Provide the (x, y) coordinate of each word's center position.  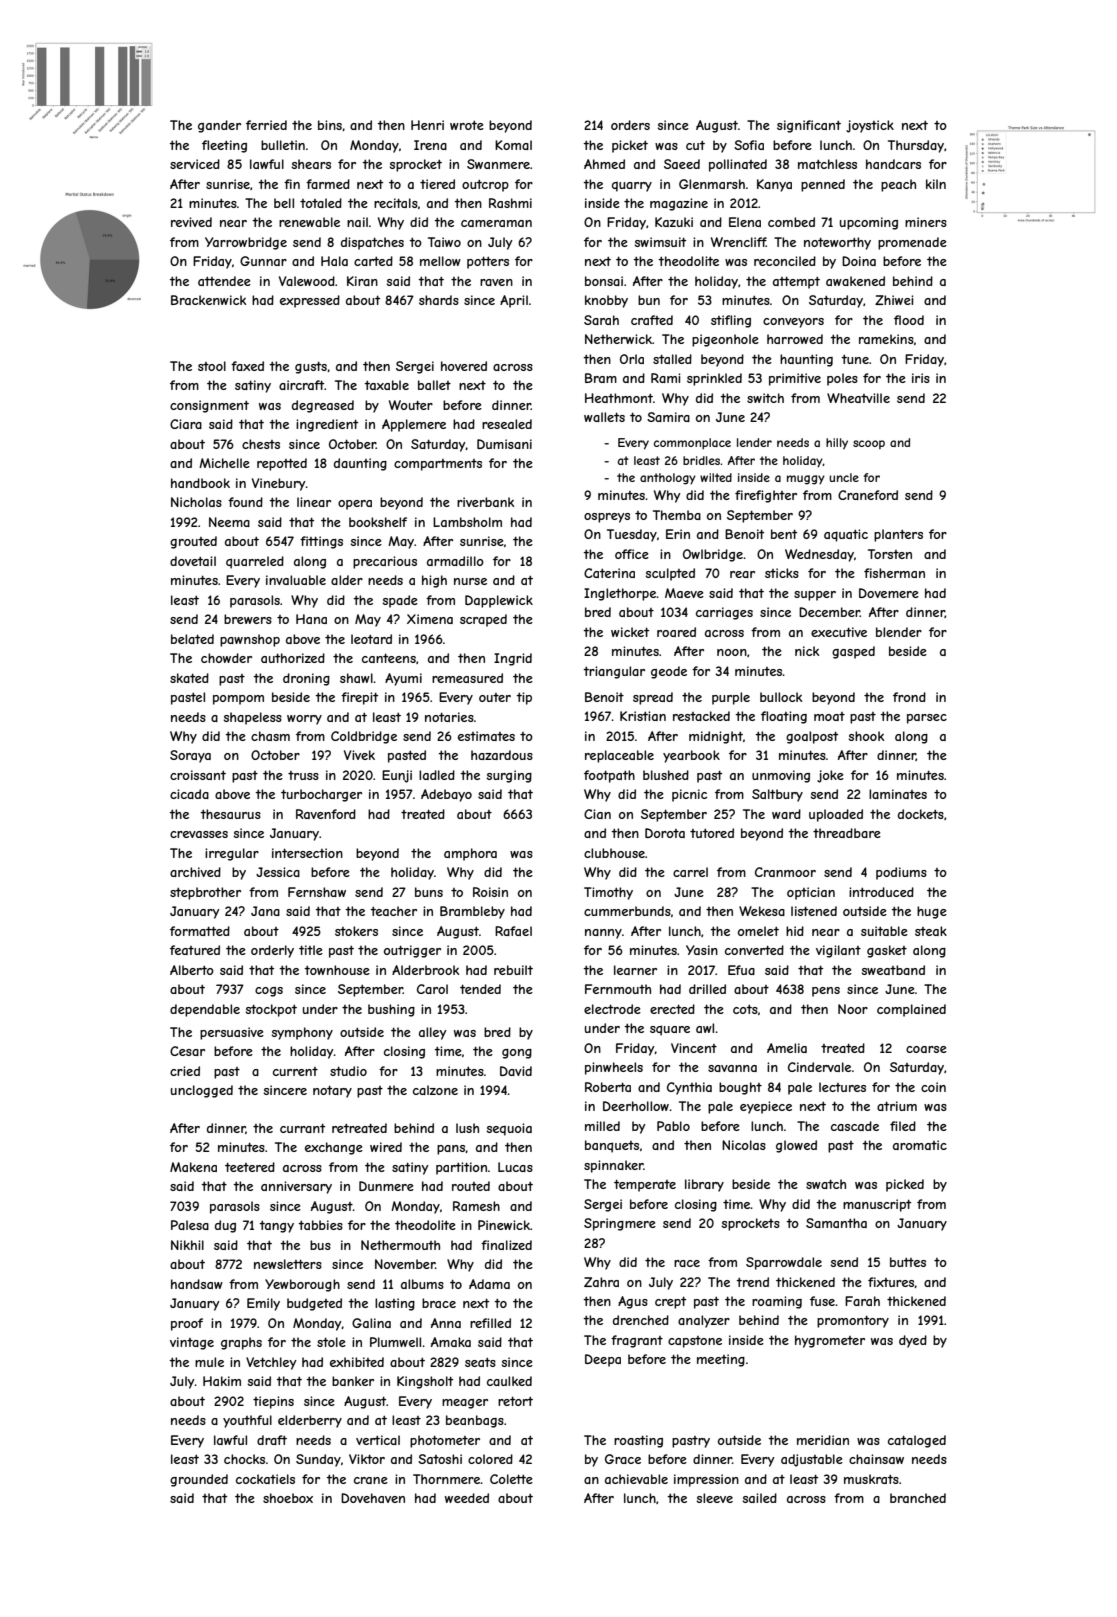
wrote (467, 125)
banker (353, 1381)
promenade (912, 243)
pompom (238, 700)
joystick (870, 126)
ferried (266, 125)
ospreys (607, 518)
